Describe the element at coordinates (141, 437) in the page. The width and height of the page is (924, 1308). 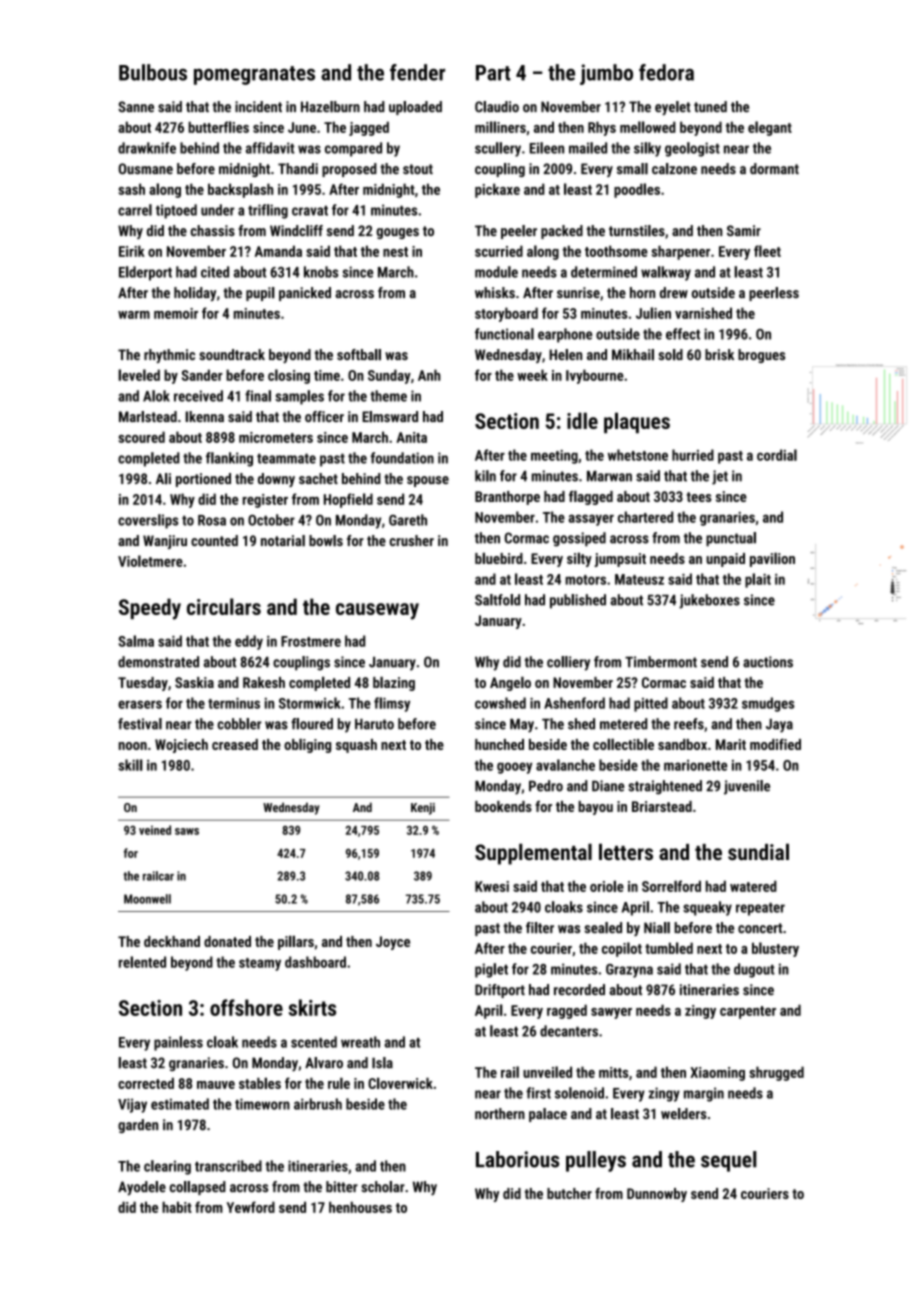
I see `scoured` at that location.
